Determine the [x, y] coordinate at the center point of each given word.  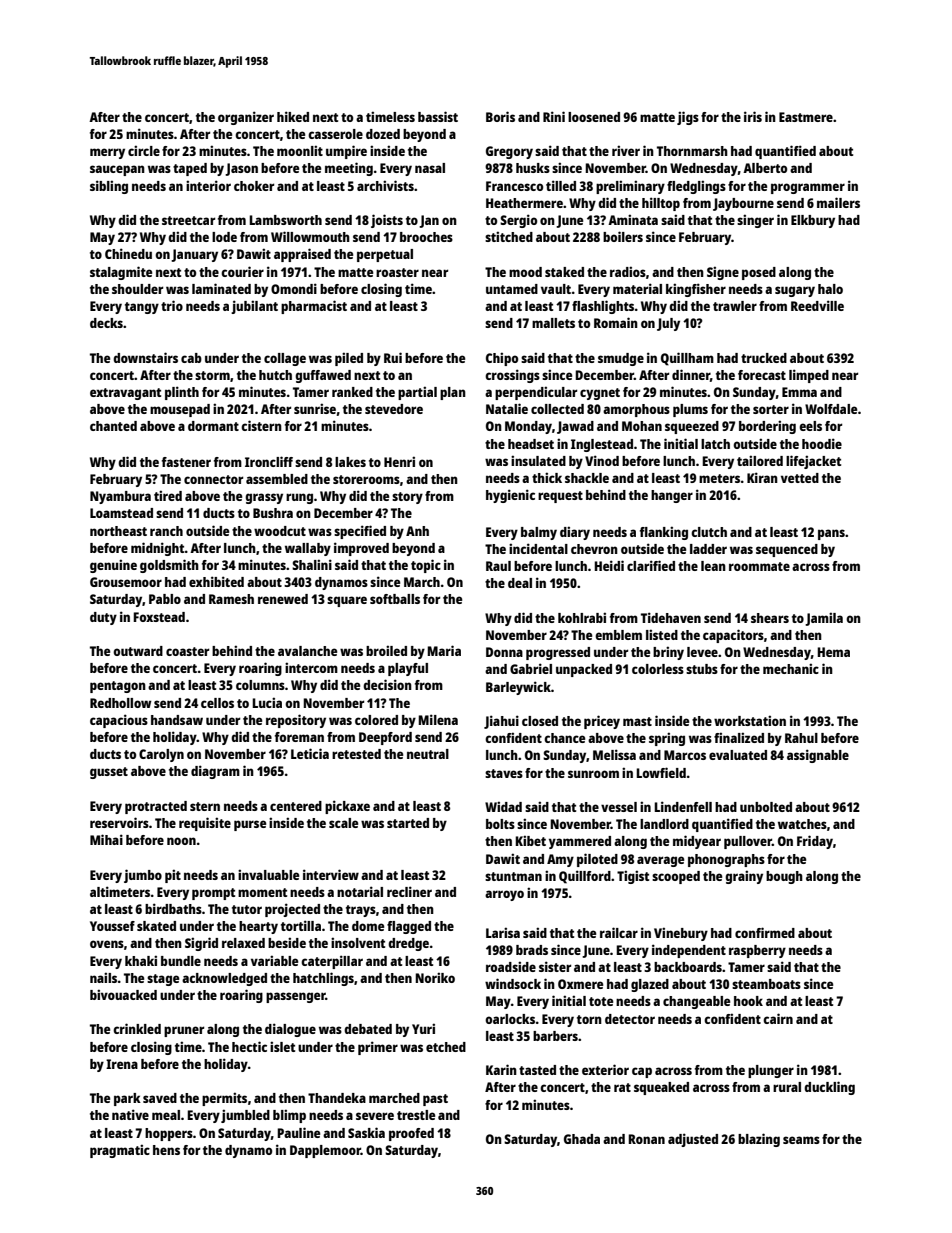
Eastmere [806, 117]
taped [190, 169]
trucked [764, 358]
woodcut [280, 531]
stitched [509, 236]
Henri [399, 461]
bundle [181, 961]
